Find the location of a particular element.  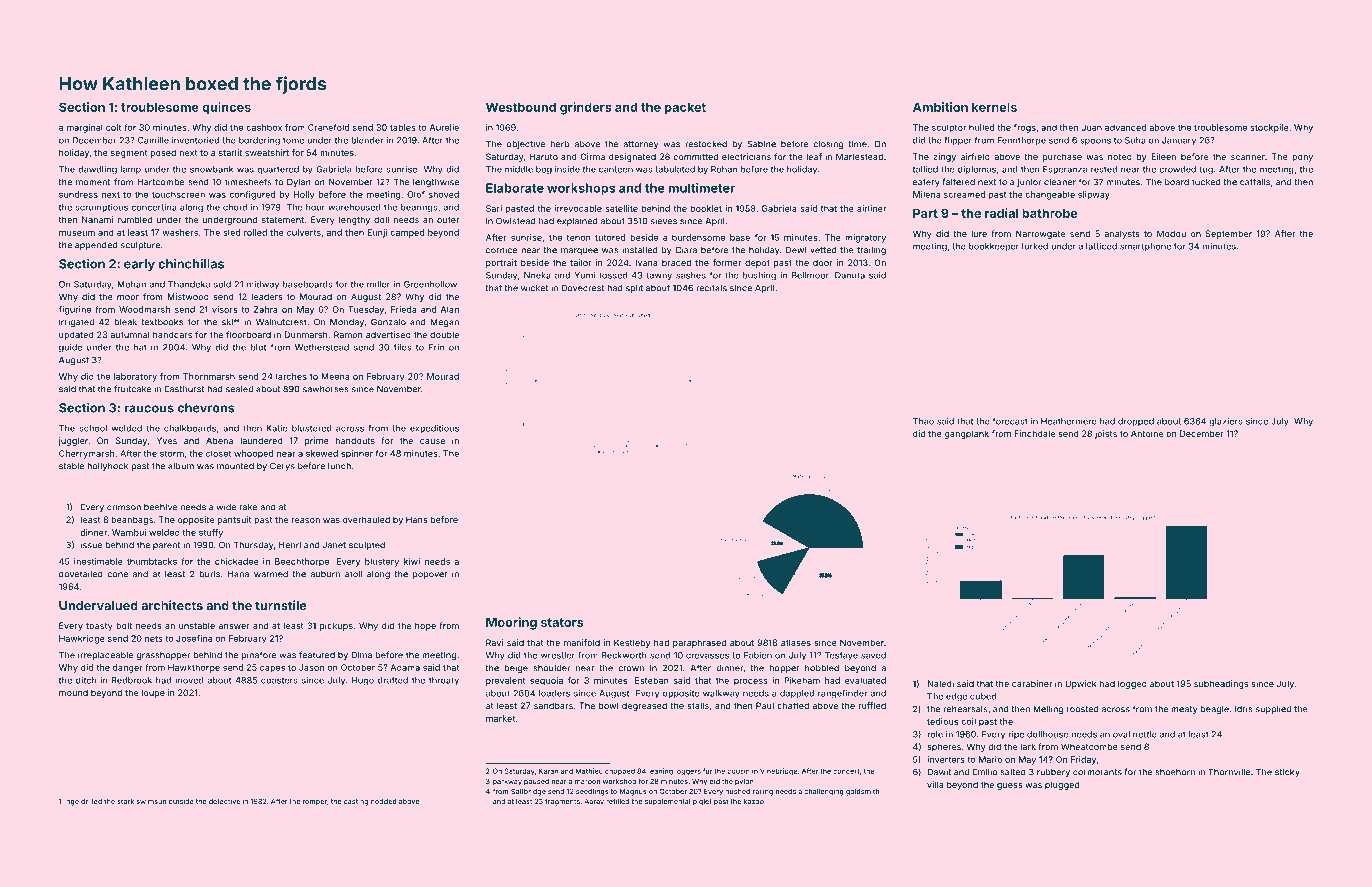

mounted is located at coordinates (235, 466).
